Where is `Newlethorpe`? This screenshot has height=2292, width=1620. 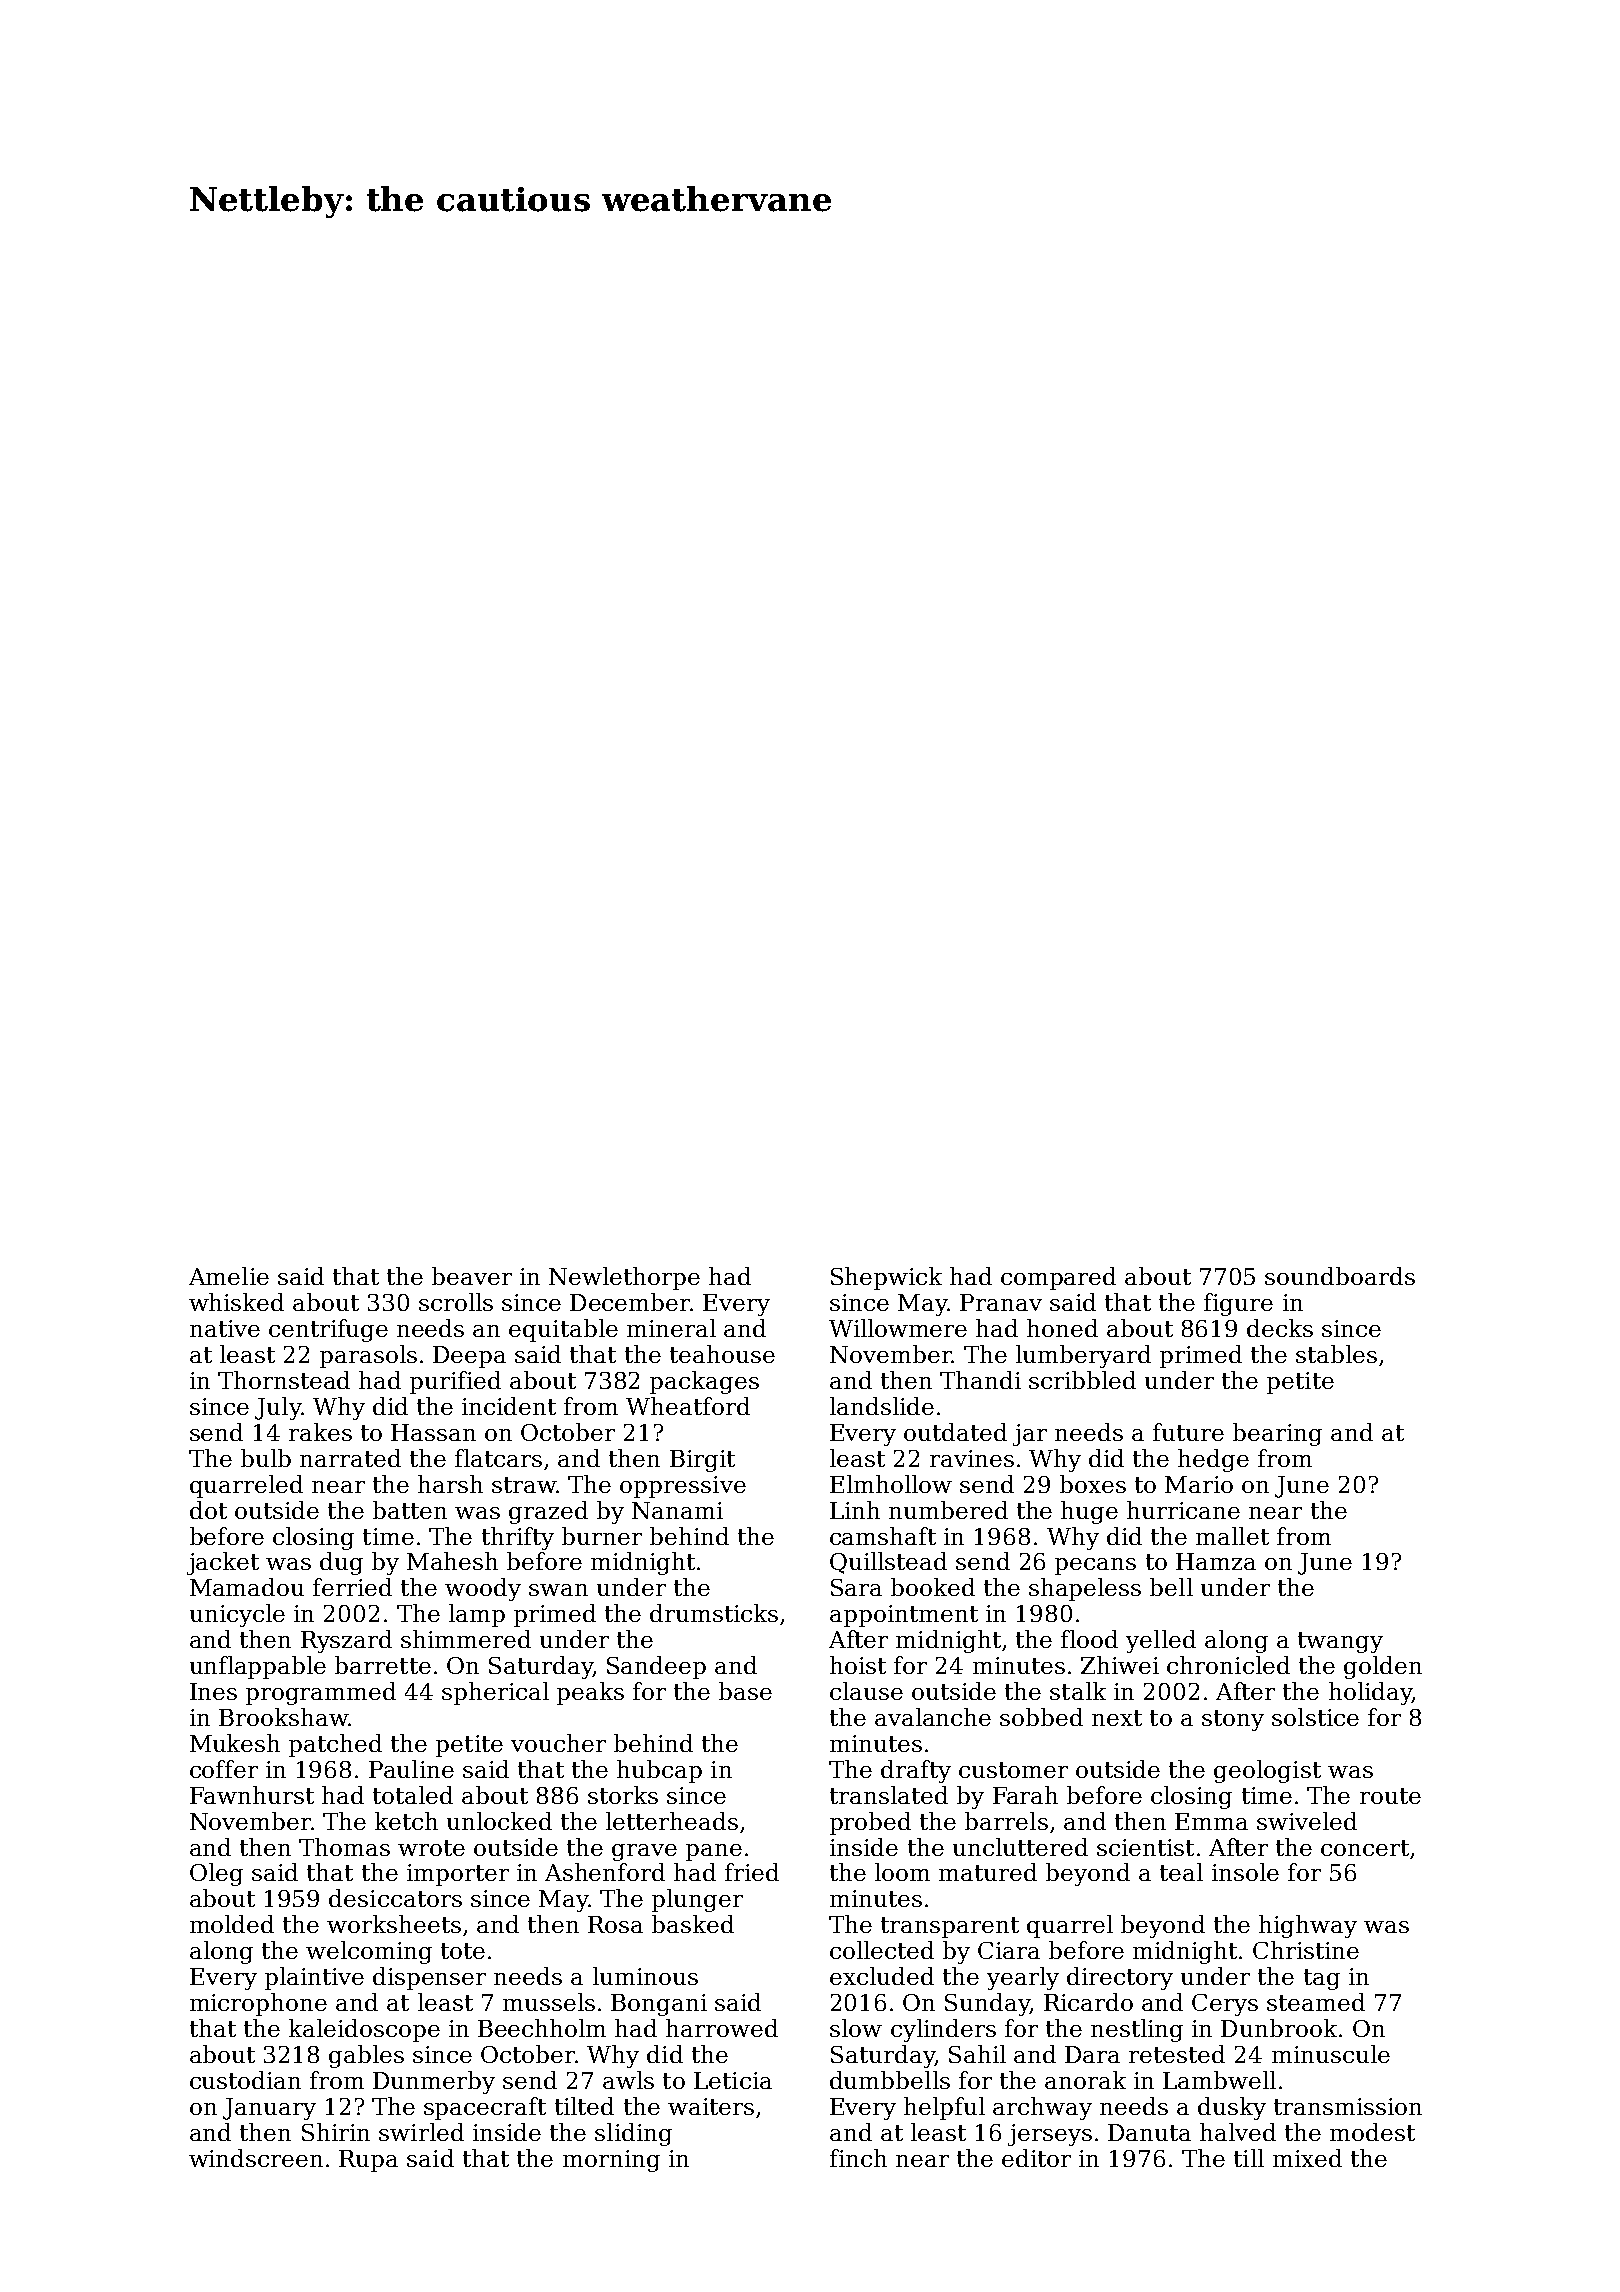
Newlethorpe is located at coordinates (624, 1278).
